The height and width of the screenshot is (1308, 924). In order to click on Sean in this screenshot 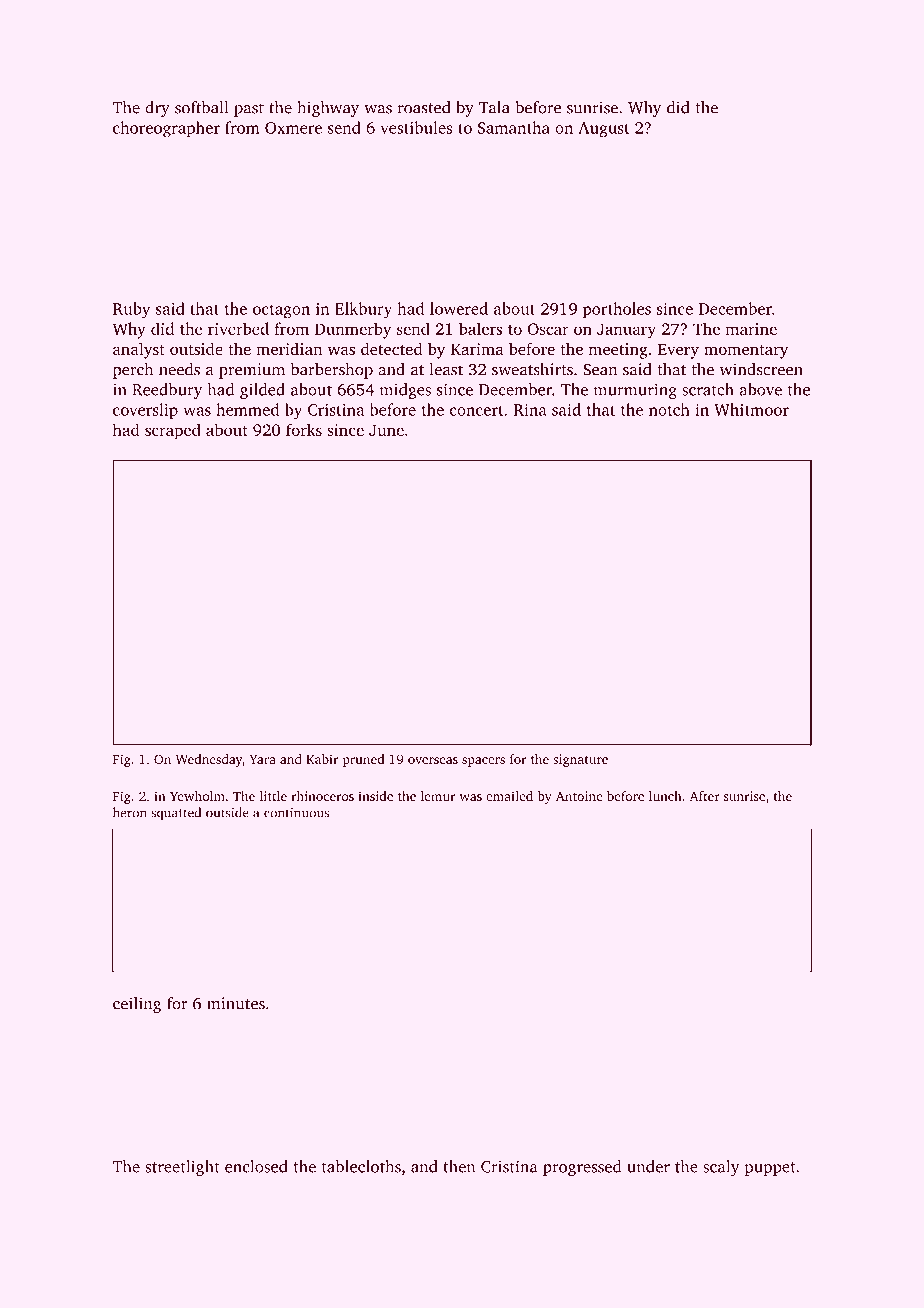, I will do `click(600, 369)`.
